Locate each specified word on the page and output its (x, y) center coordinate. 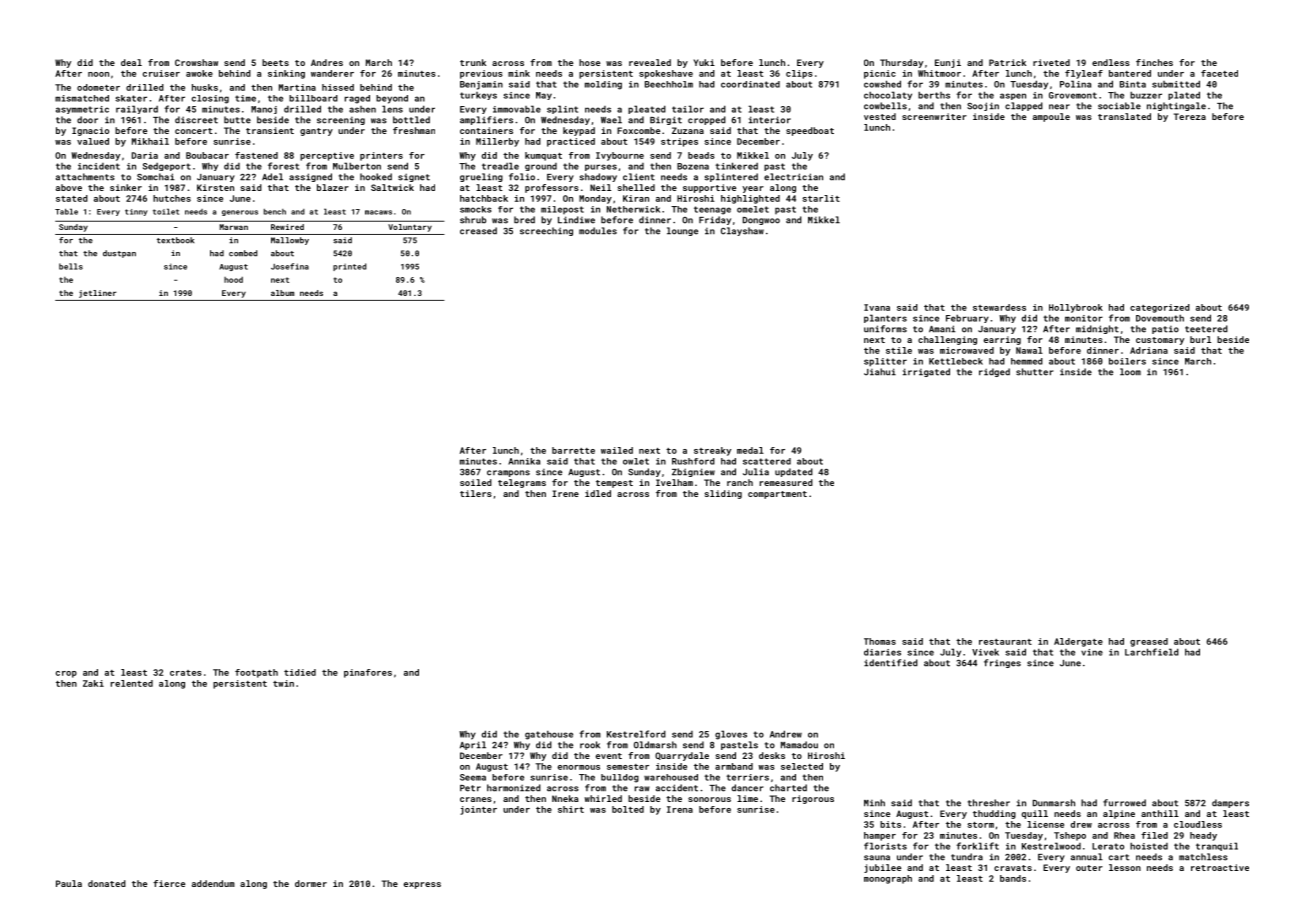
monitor (1084, 318)
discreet (196, 120)
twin (283, 683)
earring (1002, 340)
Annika (524, 461)
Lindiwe (576, 220)
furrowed (1124, 803)
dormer (311, 883)
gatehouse (549, 735)
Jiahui (880, 372)
